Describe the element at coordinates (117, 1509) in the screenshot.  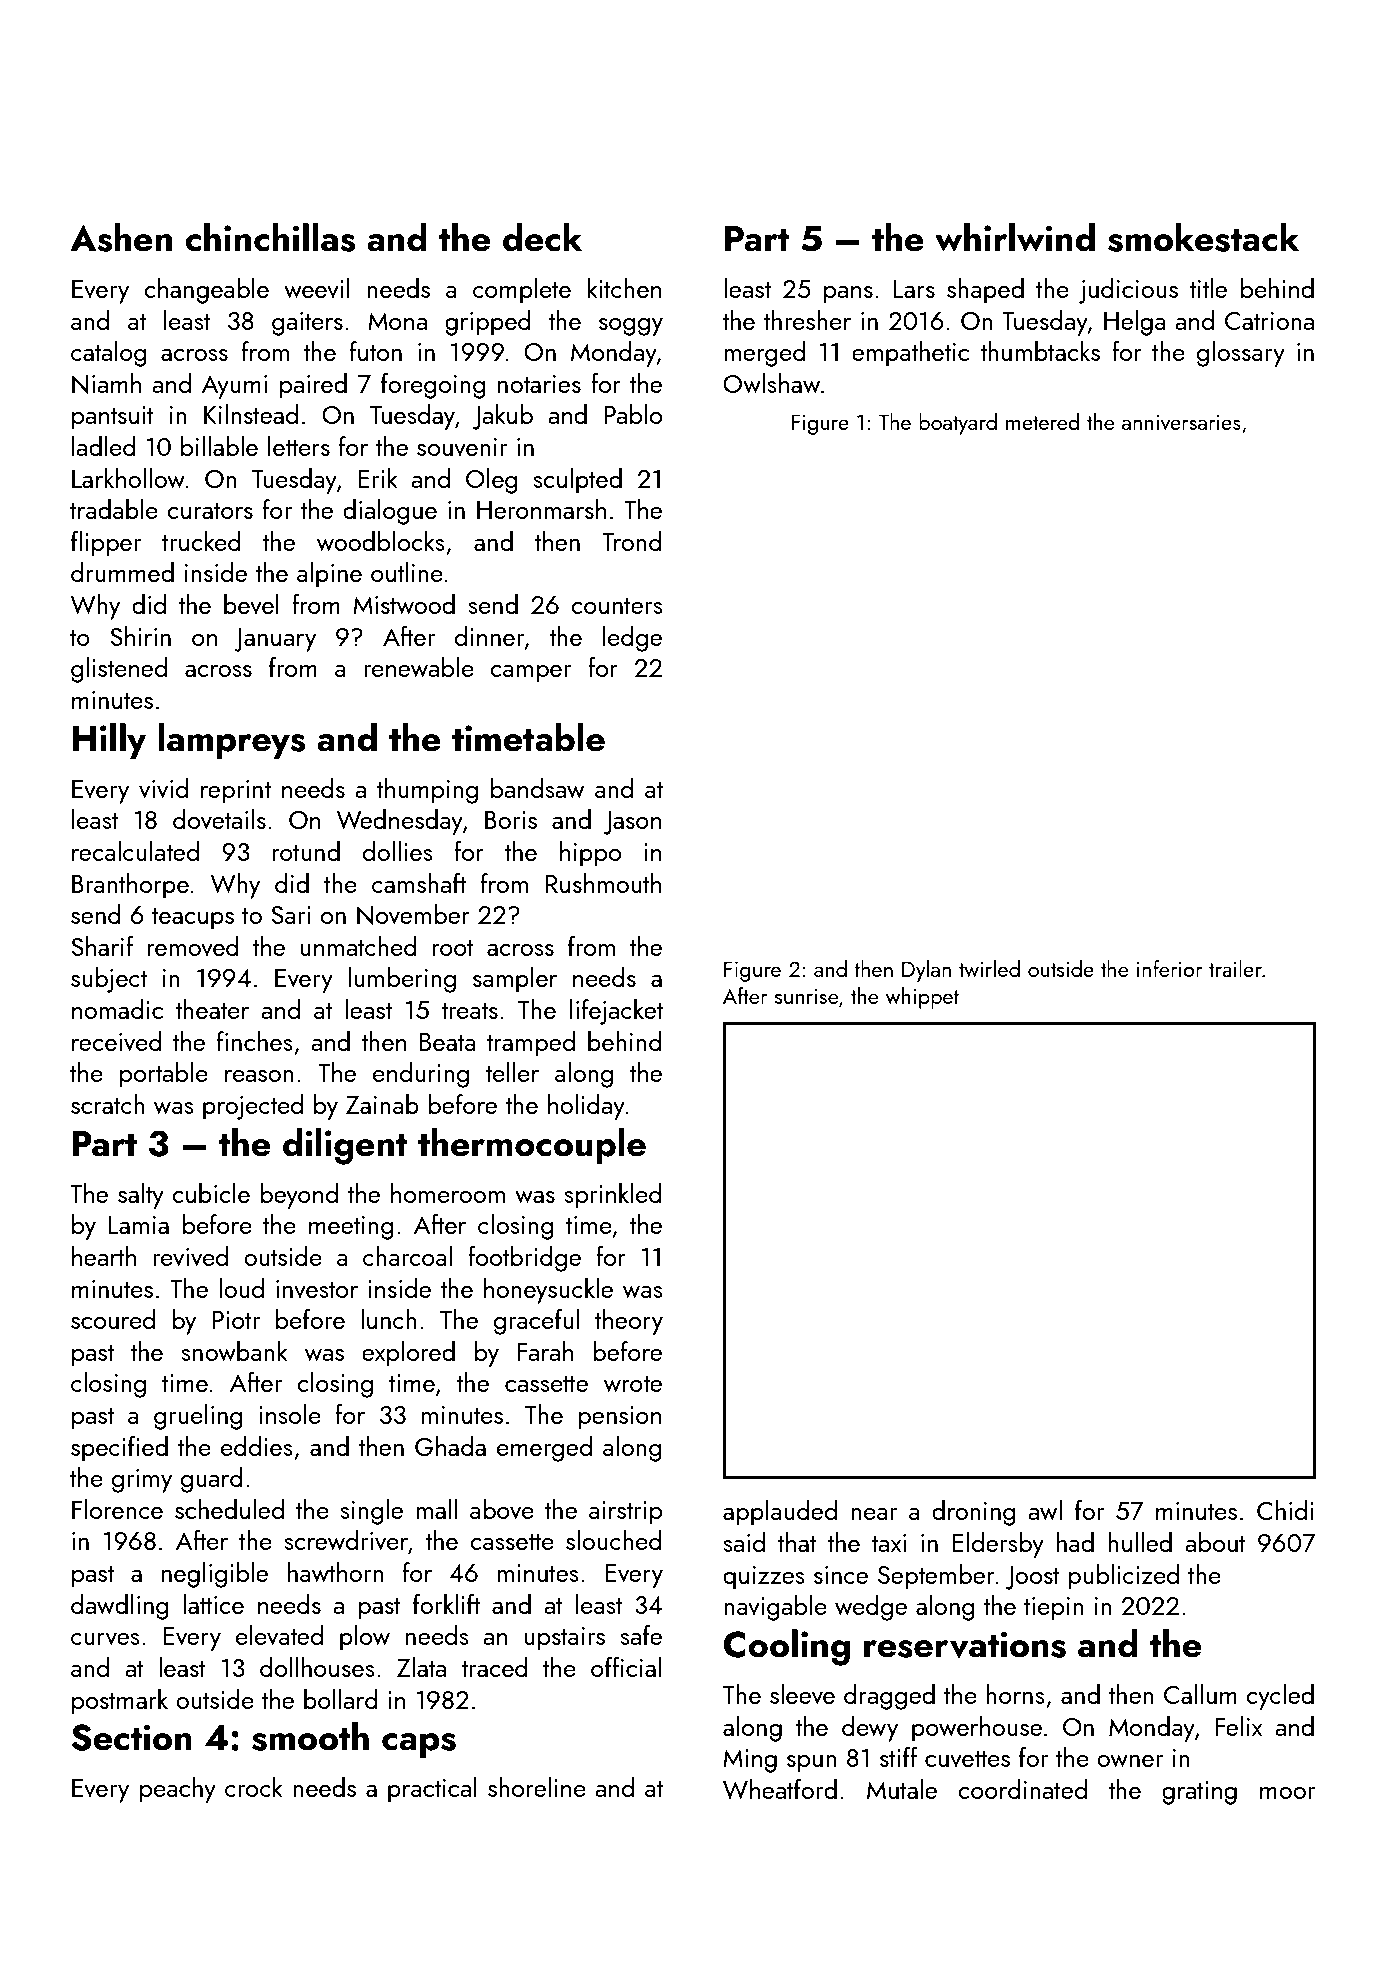
I see `Florence` at that location.
